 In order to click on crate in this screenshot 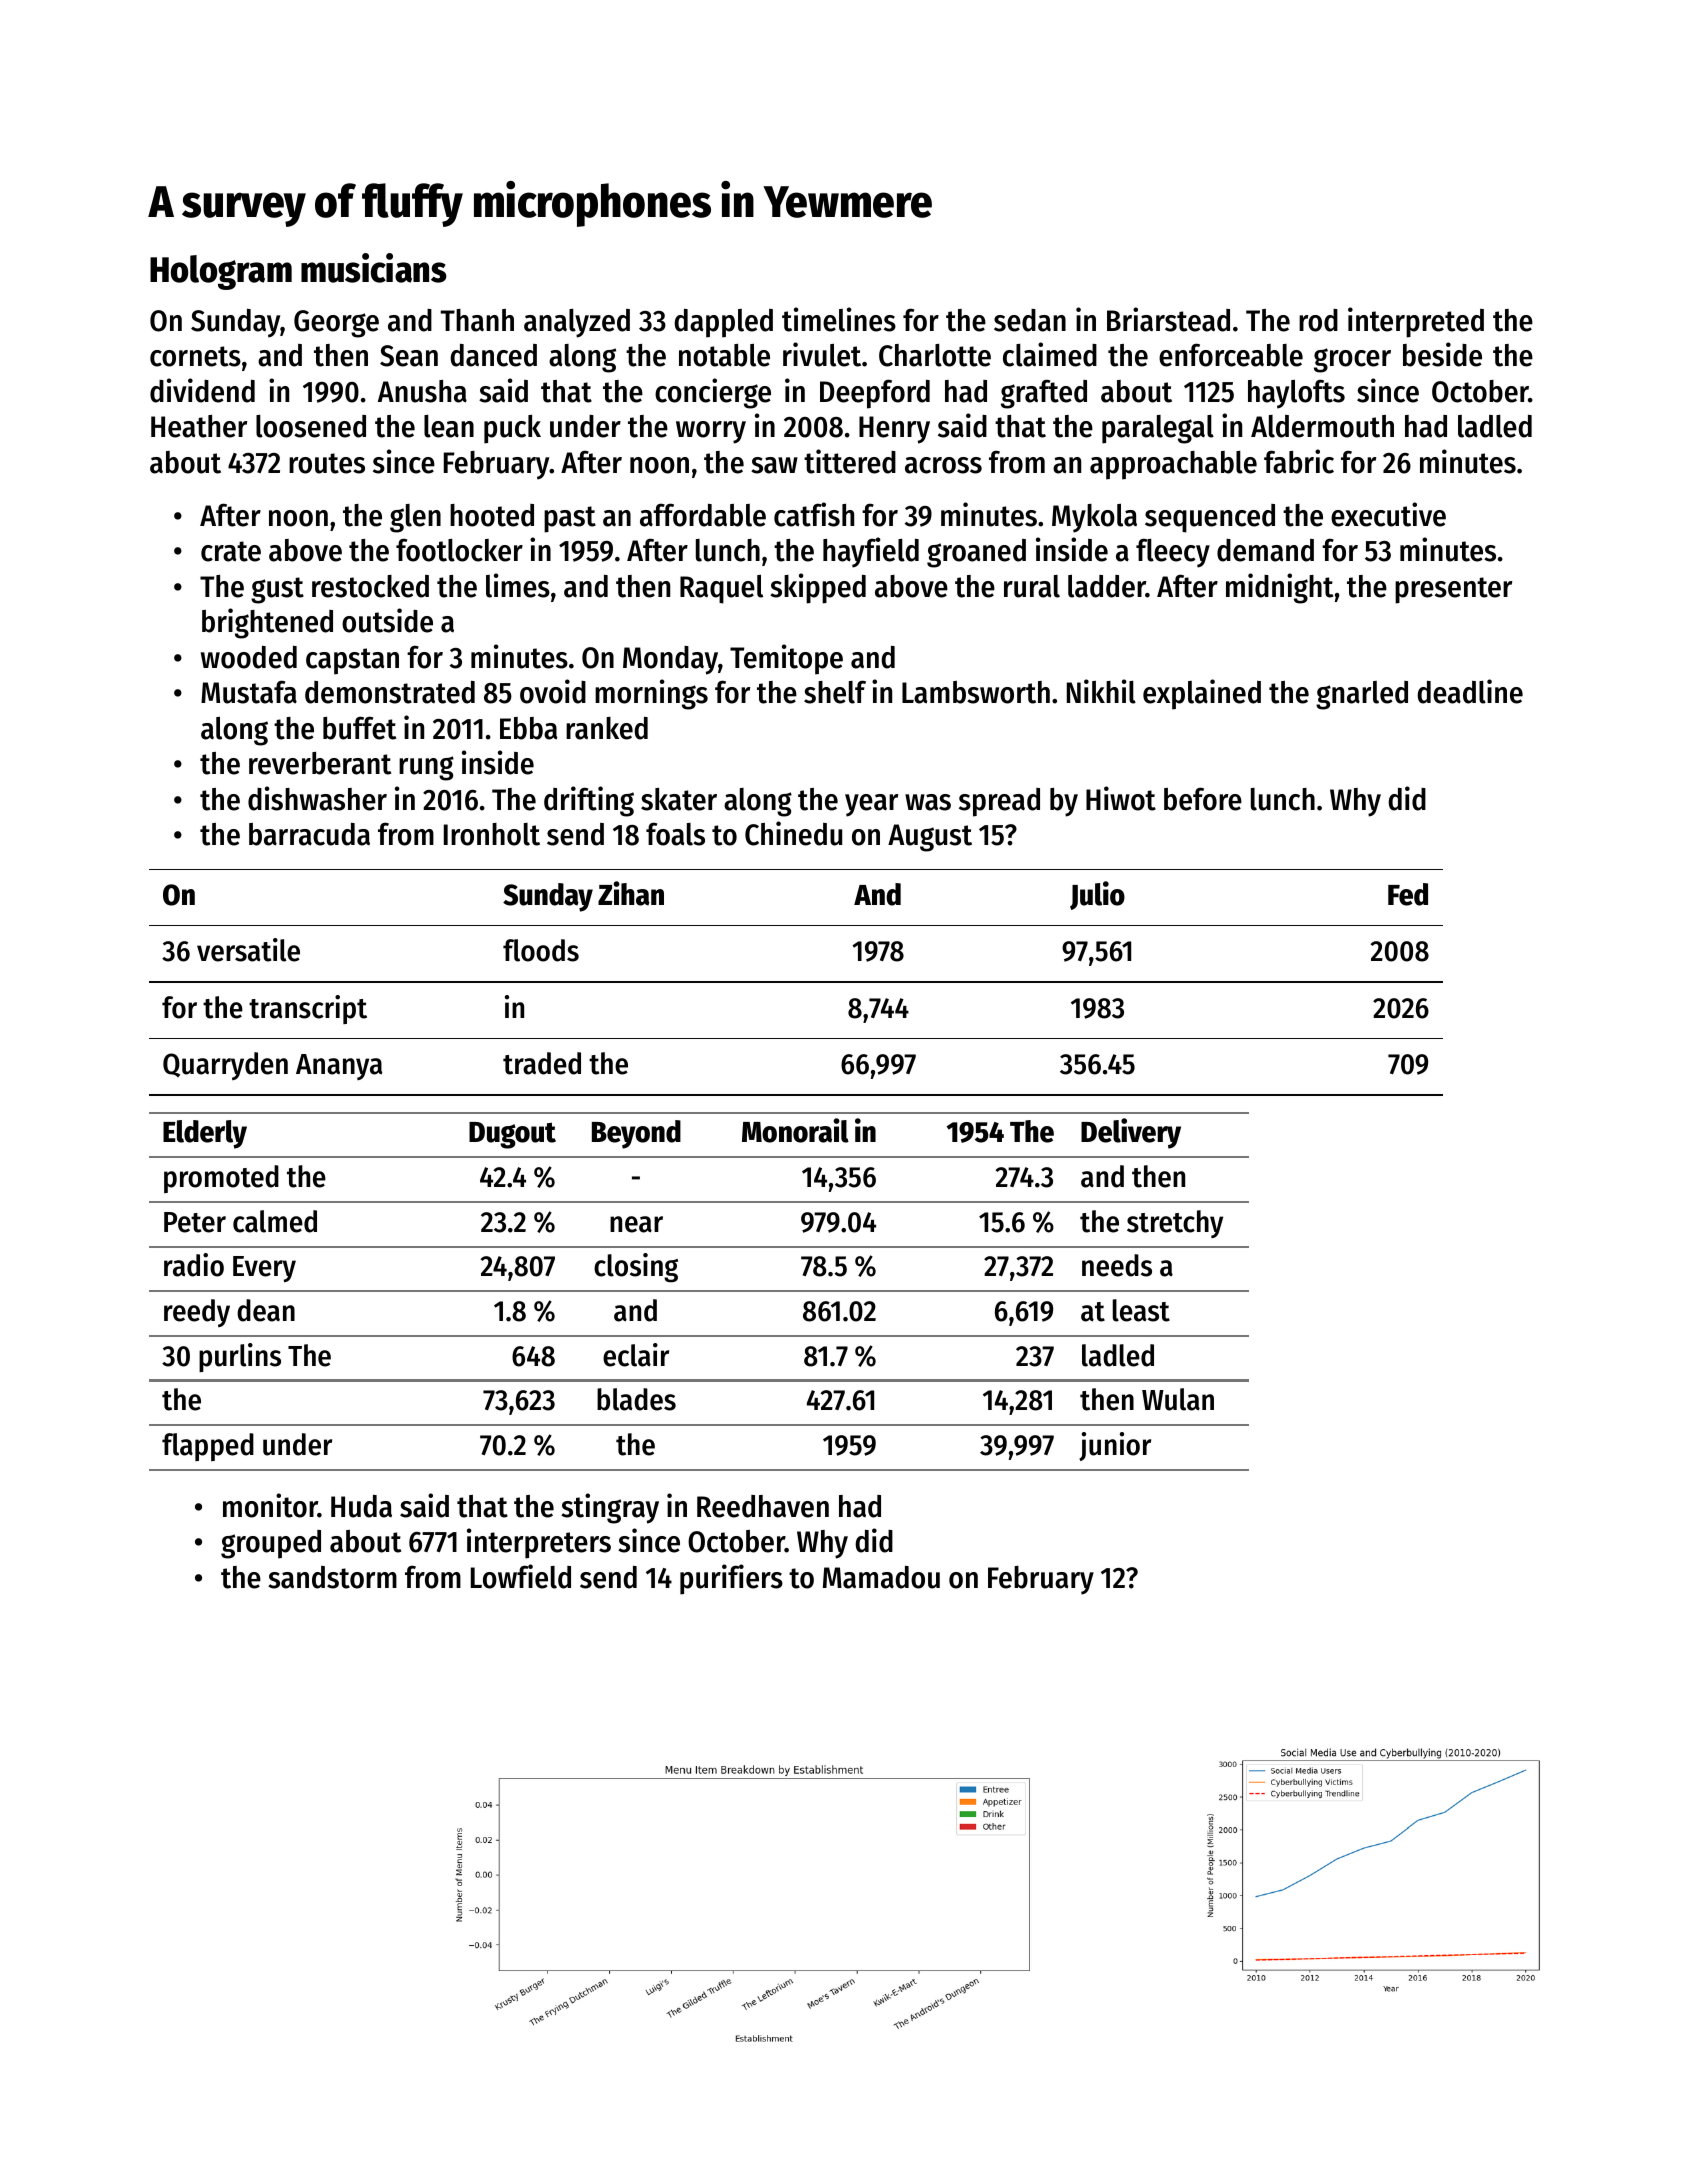, I will do `click(231, 551)`.
